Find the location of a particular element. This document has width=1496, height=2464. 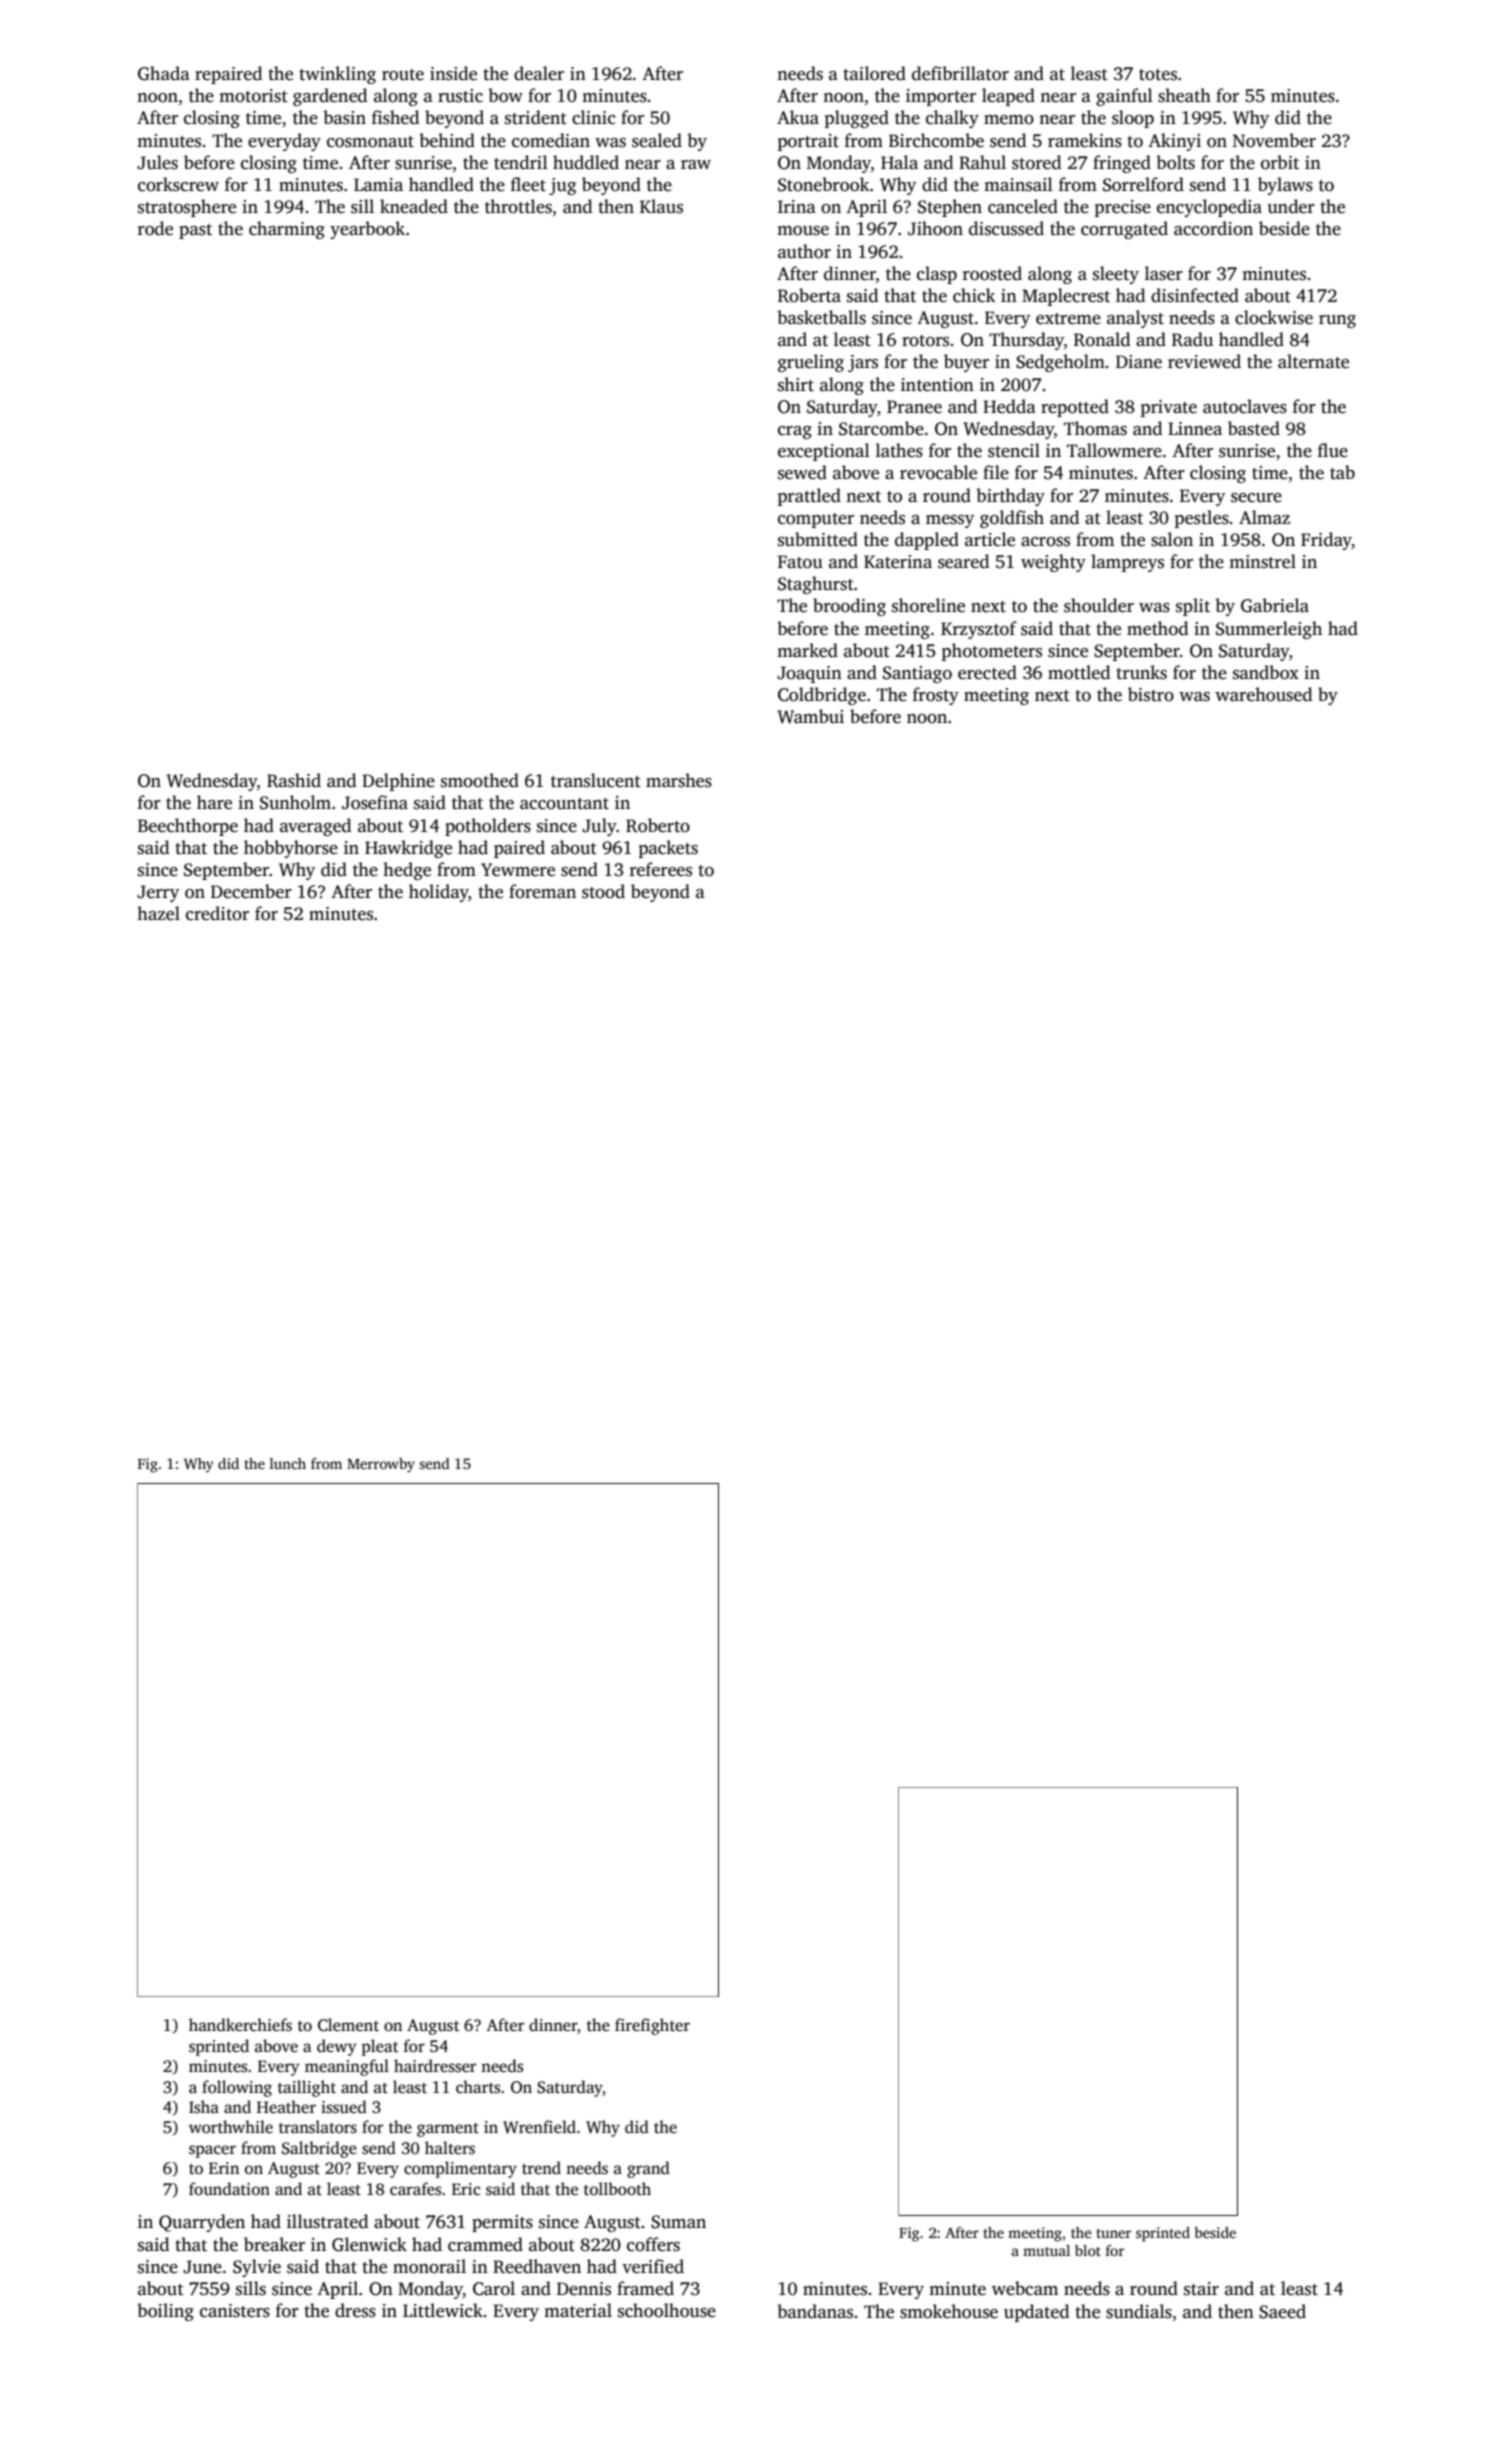

sheath is located at coordinates (1184, 95).
